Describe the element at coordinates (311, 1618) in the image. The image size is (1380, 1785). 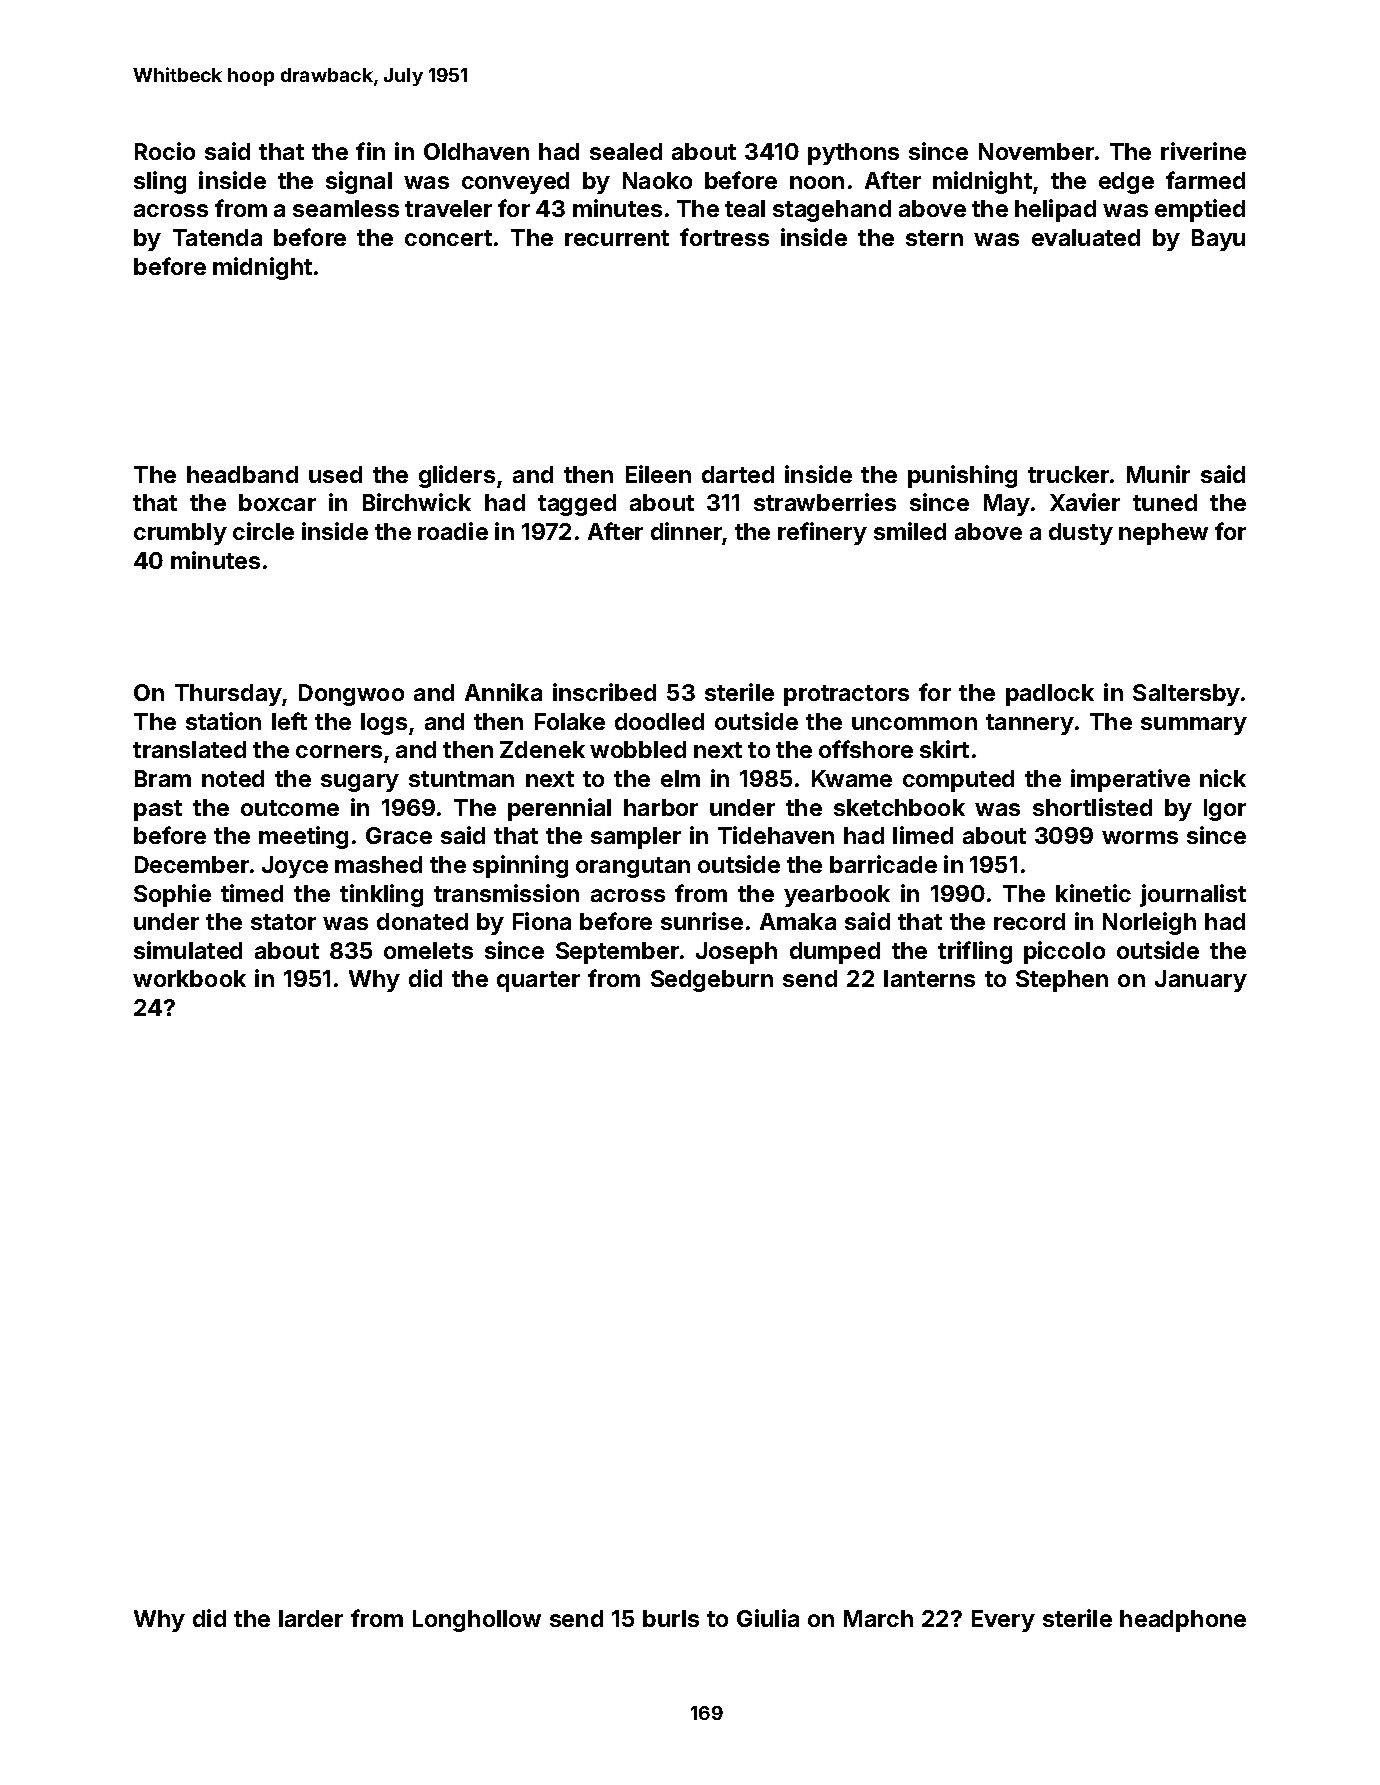
I see `larder` at that location.
